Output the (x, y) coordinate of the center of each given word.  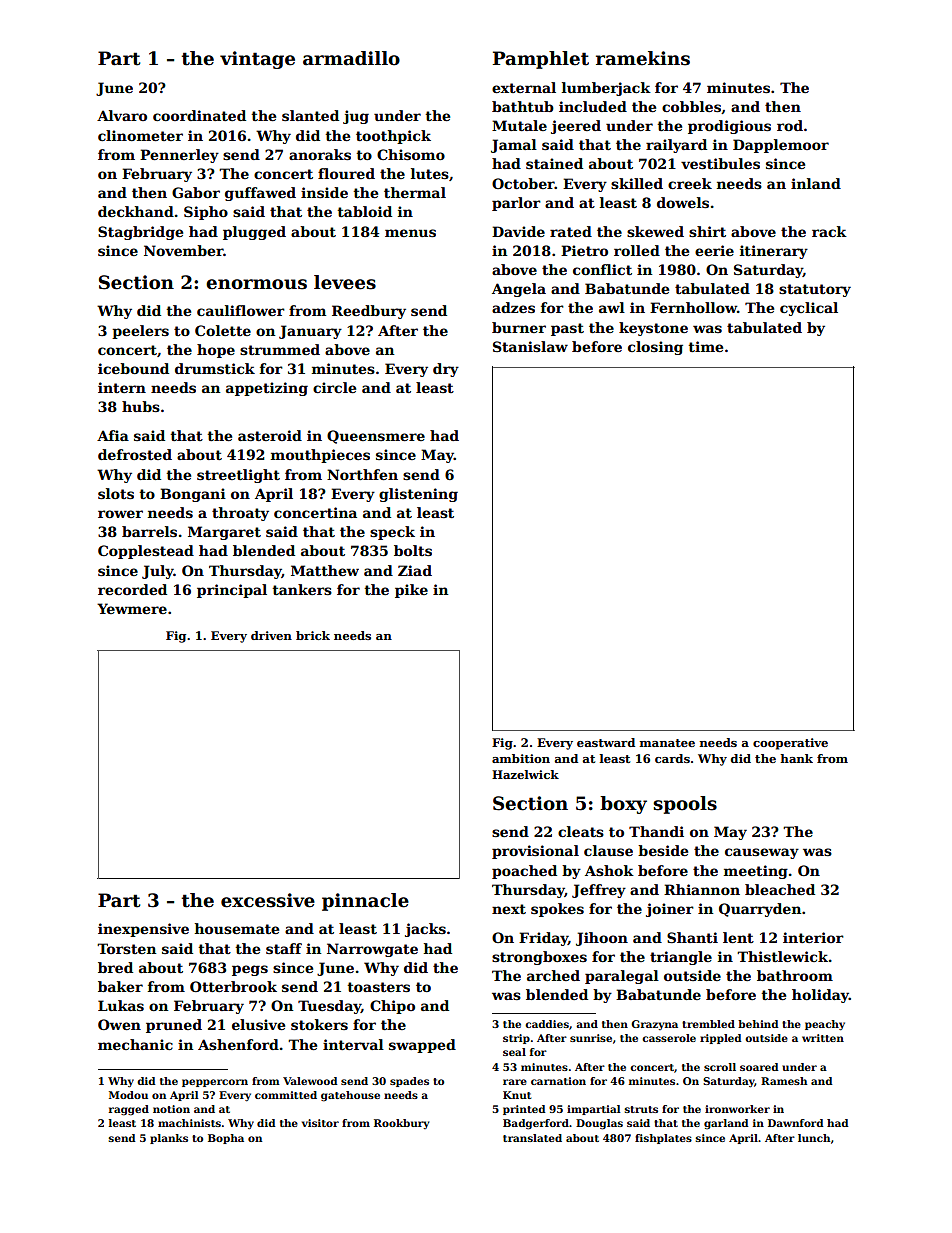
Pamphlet (541, 60)
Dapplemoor (781, 146)
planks (169, 1139)
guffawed (260, 194)
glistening (418, 495)
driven (271, 635)
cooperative (790, 744)
